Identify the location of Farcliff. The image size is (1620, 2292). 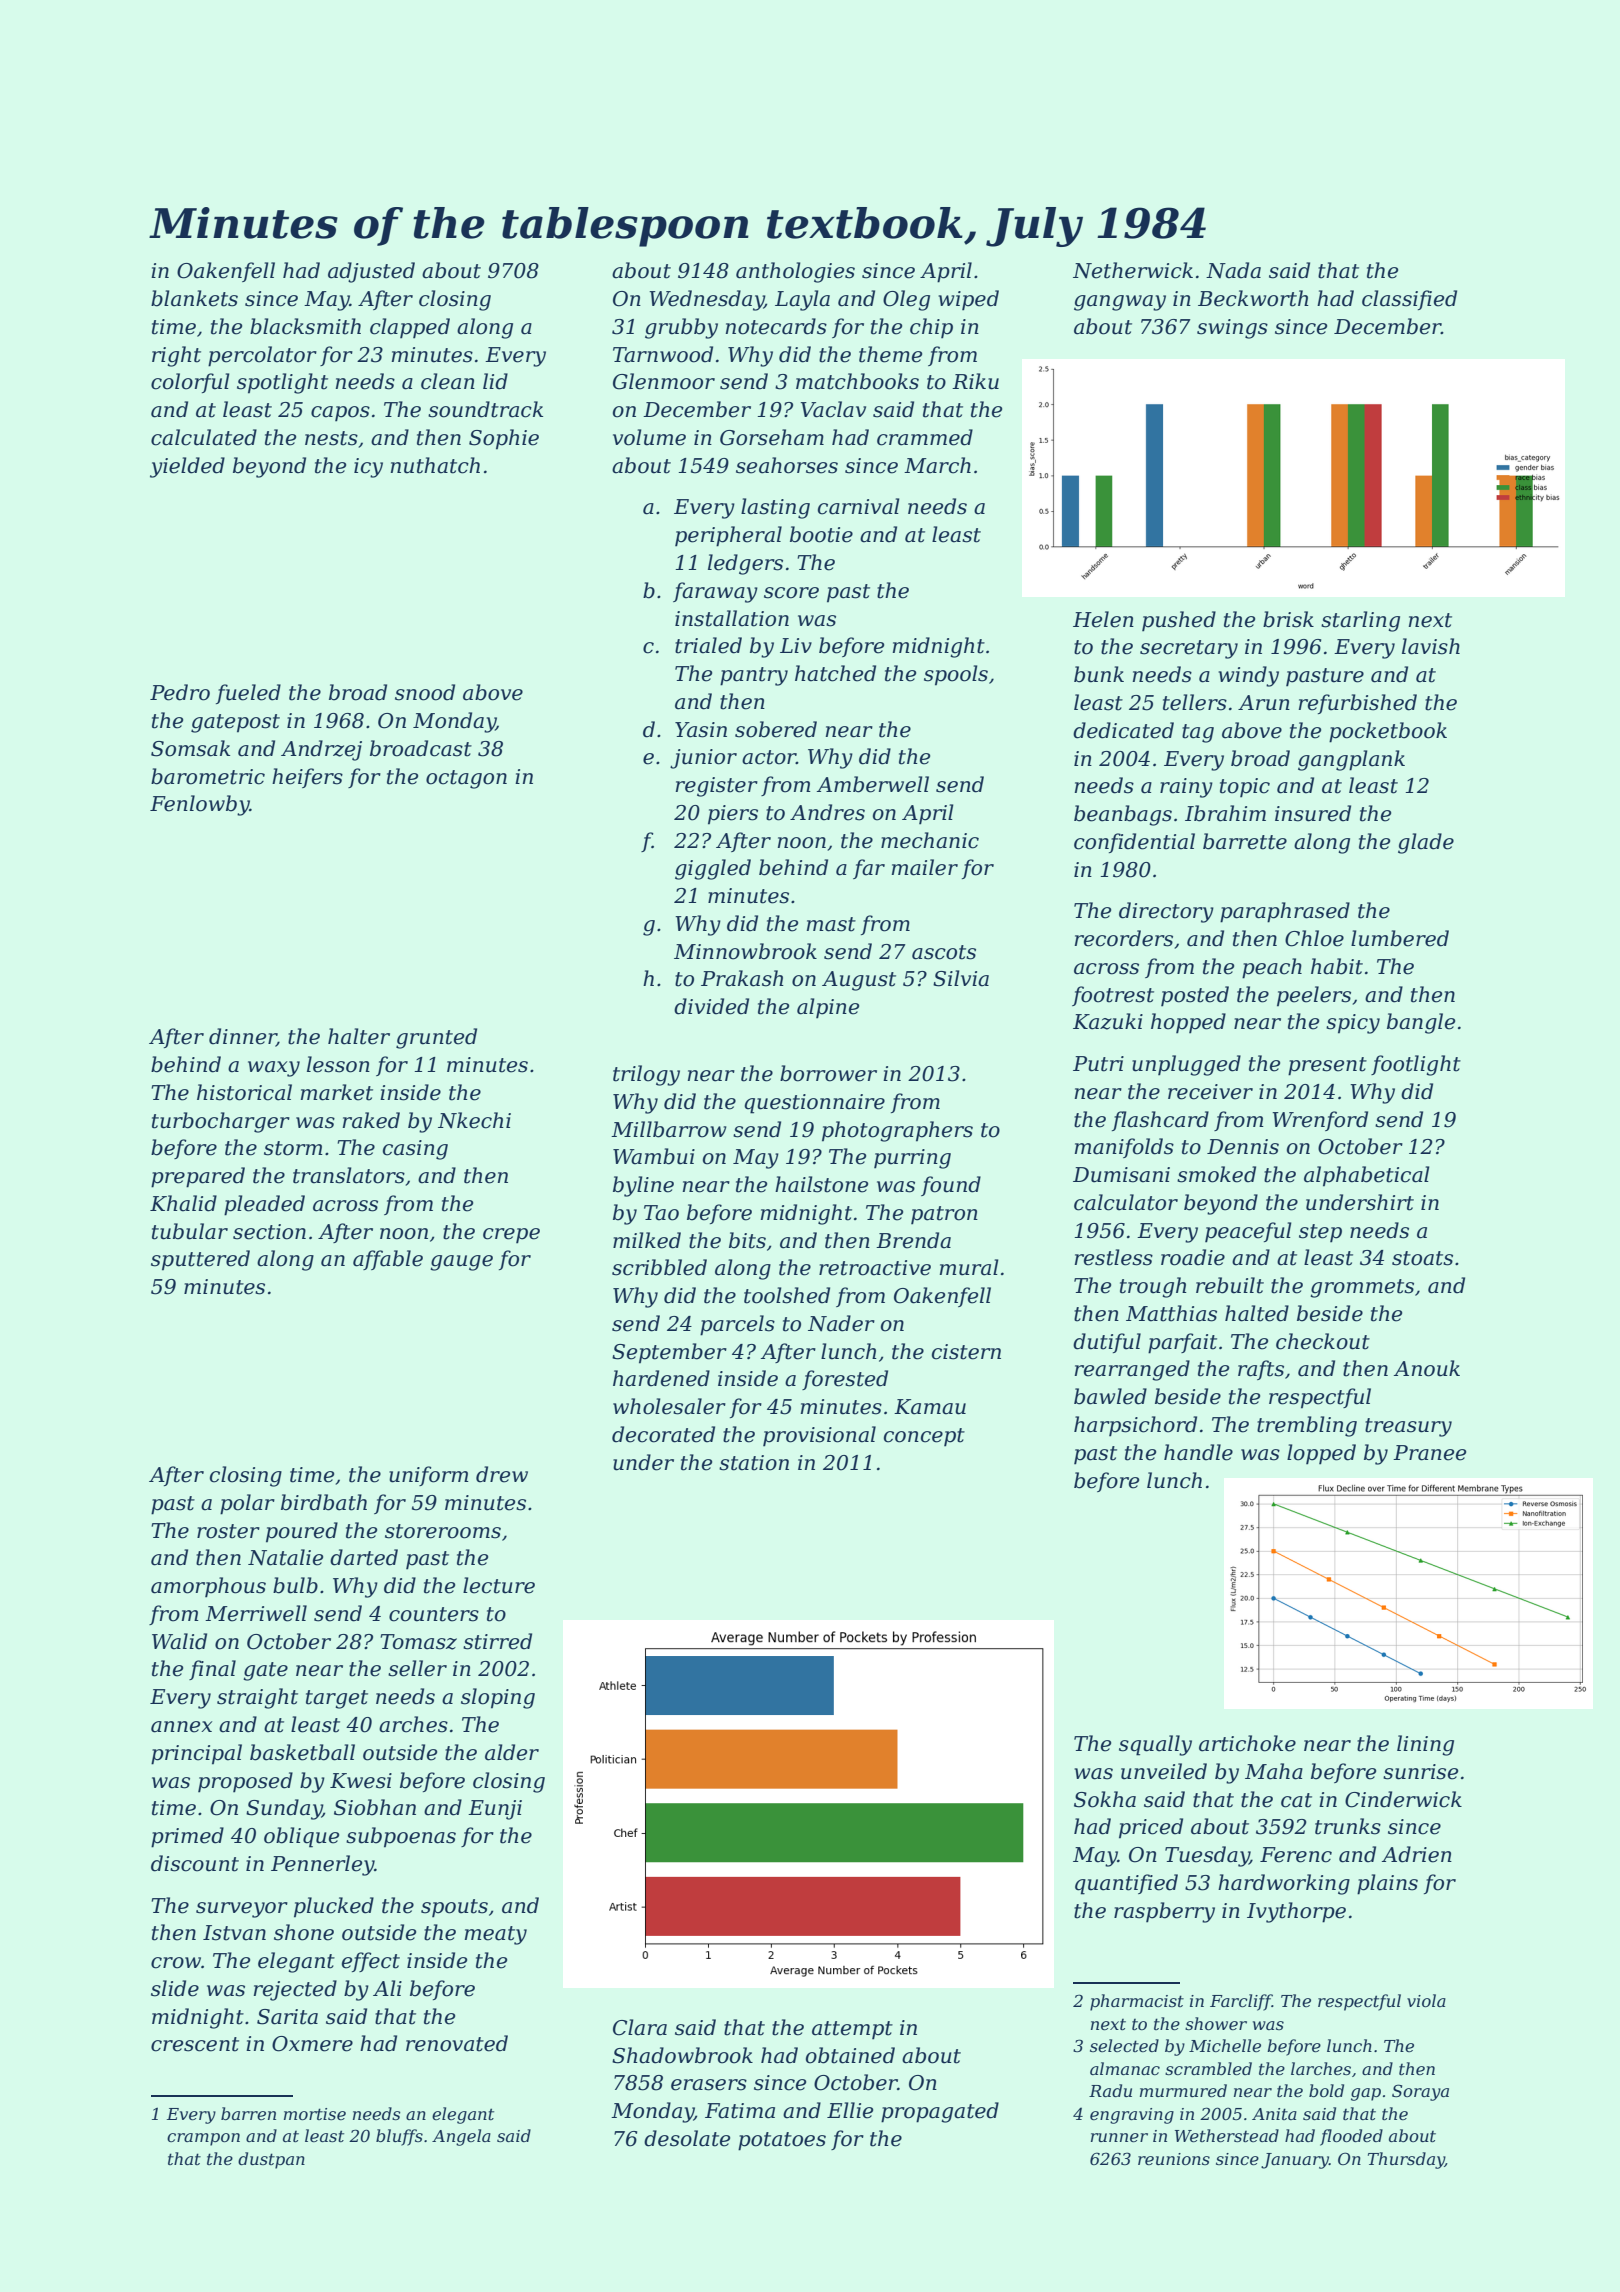
(1241, 2002).
